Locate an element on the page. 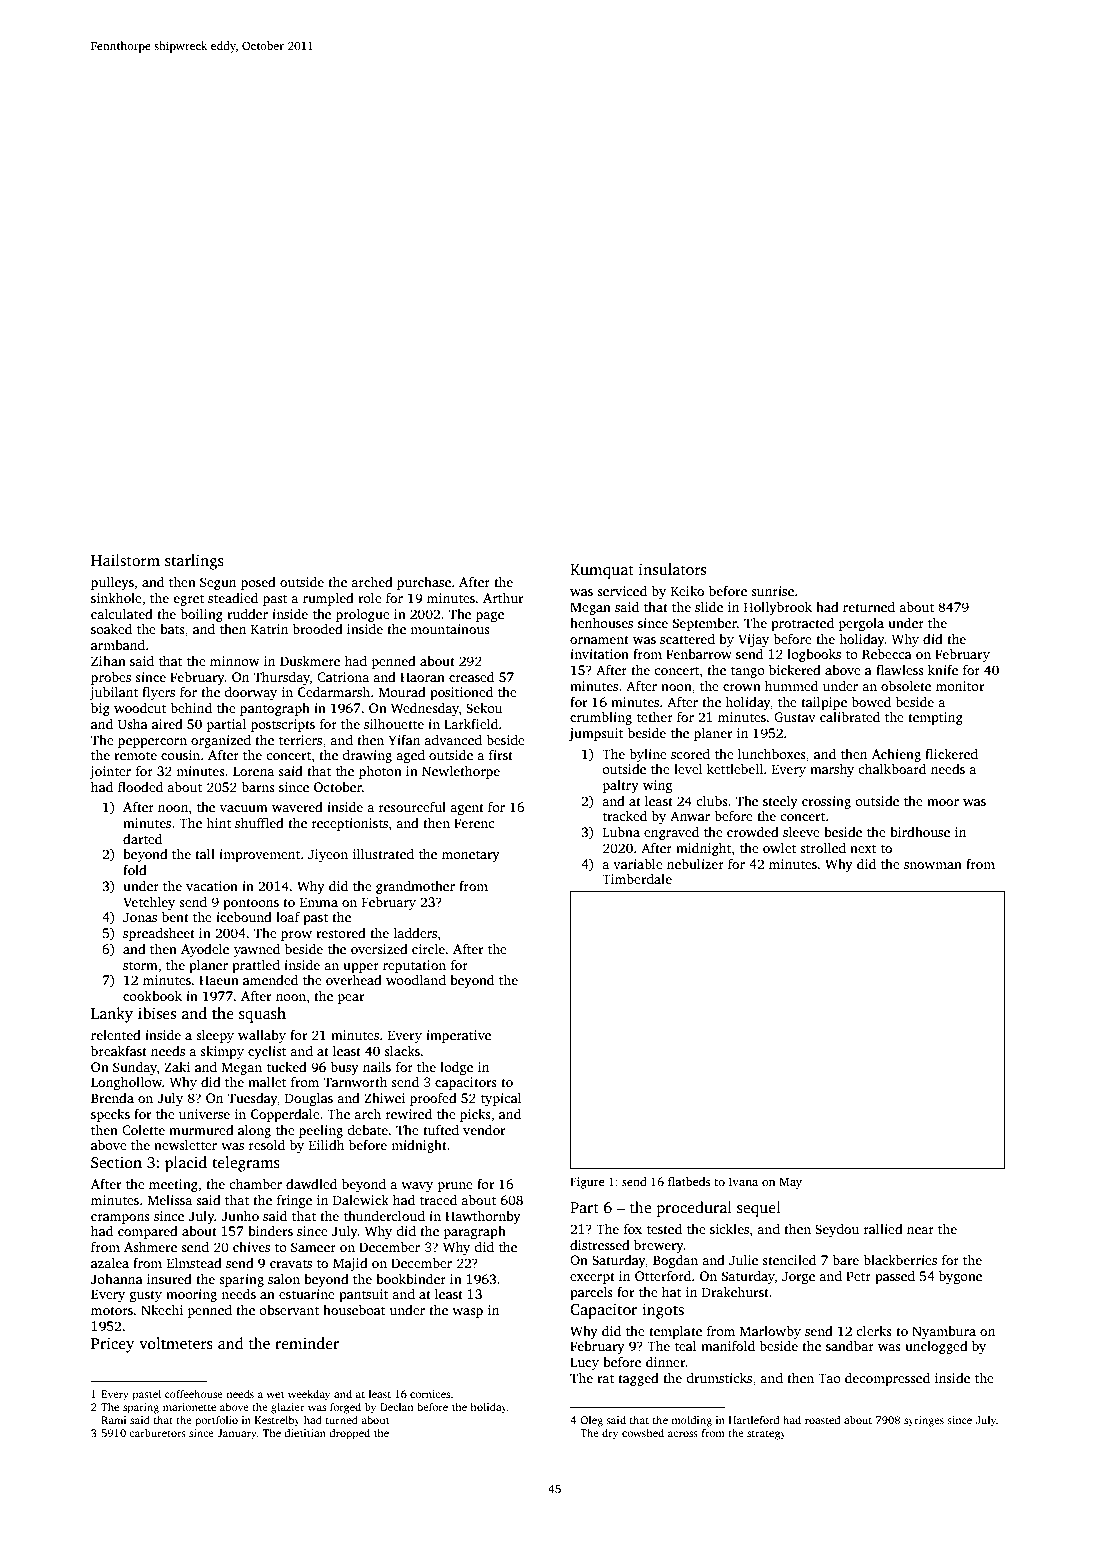 This page has height=1550, width=1096. rumpled is located at coordinates (328, 599).
